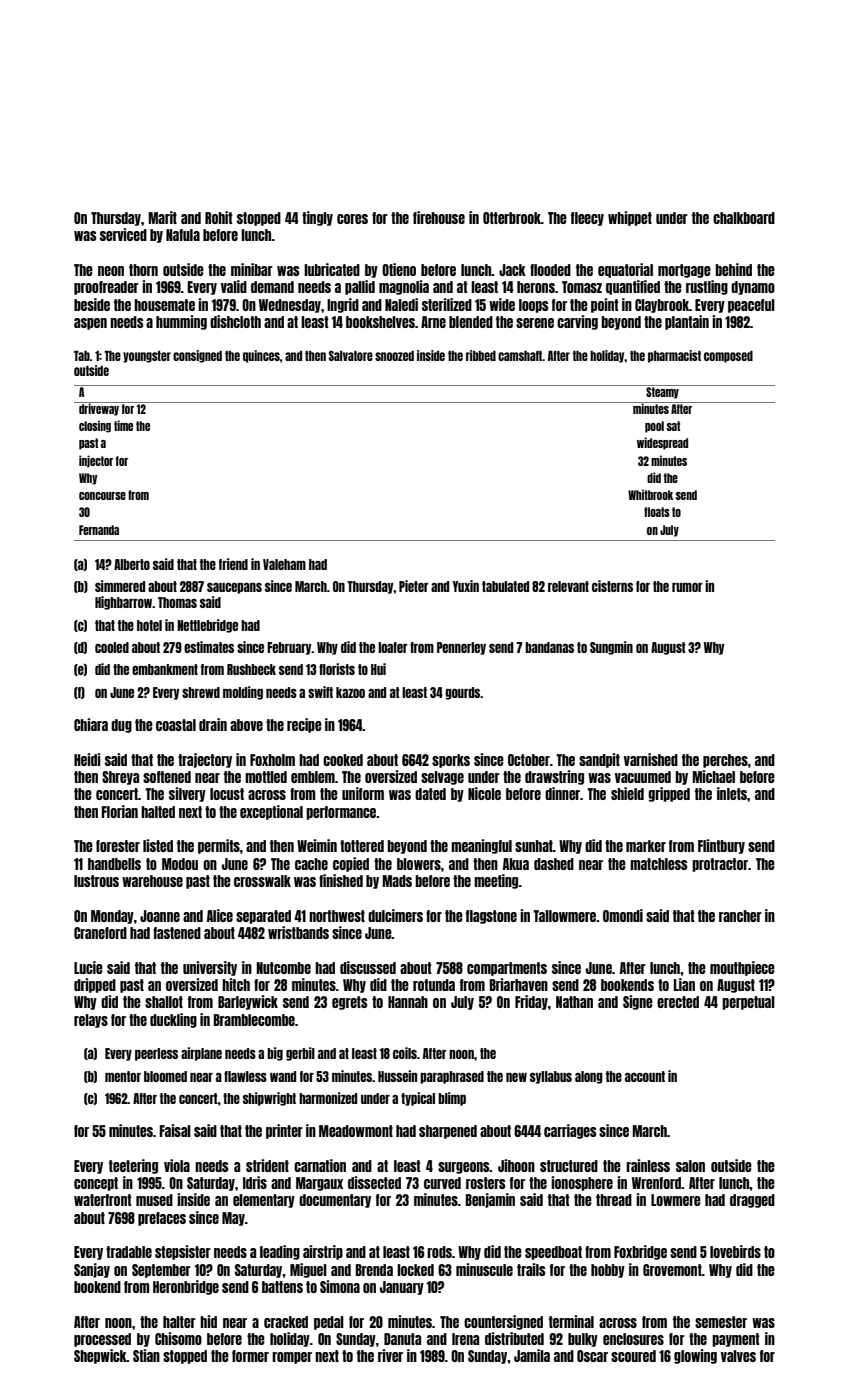  What do you see at coordinates (207, 626) in the screenshot?
I see `Nettlebridge` at bounding box center [207, 626].
